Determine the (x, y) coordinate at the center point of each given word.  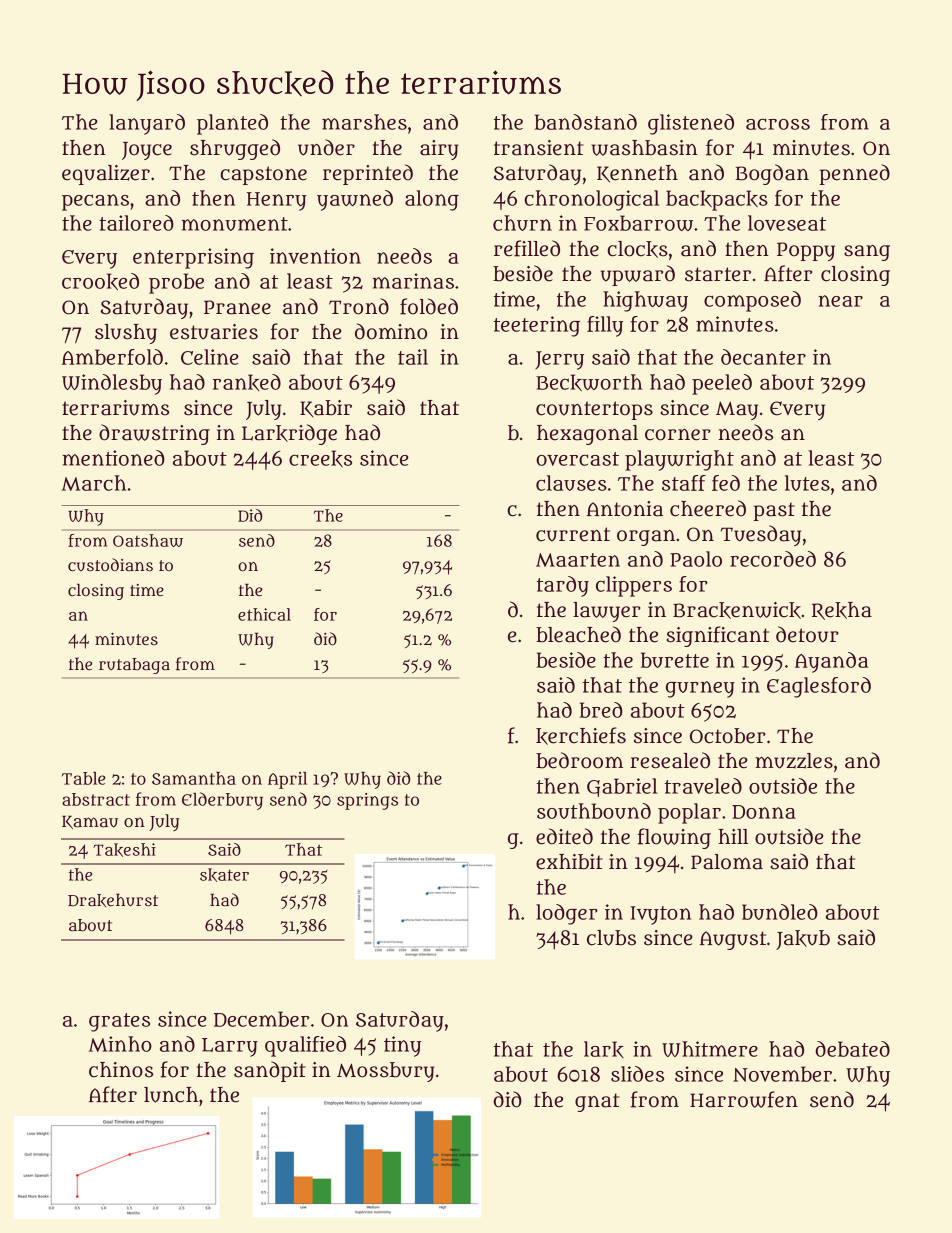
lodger (567, 914)
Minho (120, 1044)
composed (752, 301)
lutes (807, 483)
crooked (100, 281)
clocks (637, 249)
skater (224, 875)
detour (807, 634)
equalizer (106, 175)
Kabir (326, 408)
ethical (264, 614)
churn (522, 223)
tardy (563, 586)
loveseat (787, 223)
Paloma (727, 862)
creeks (320, 458)
